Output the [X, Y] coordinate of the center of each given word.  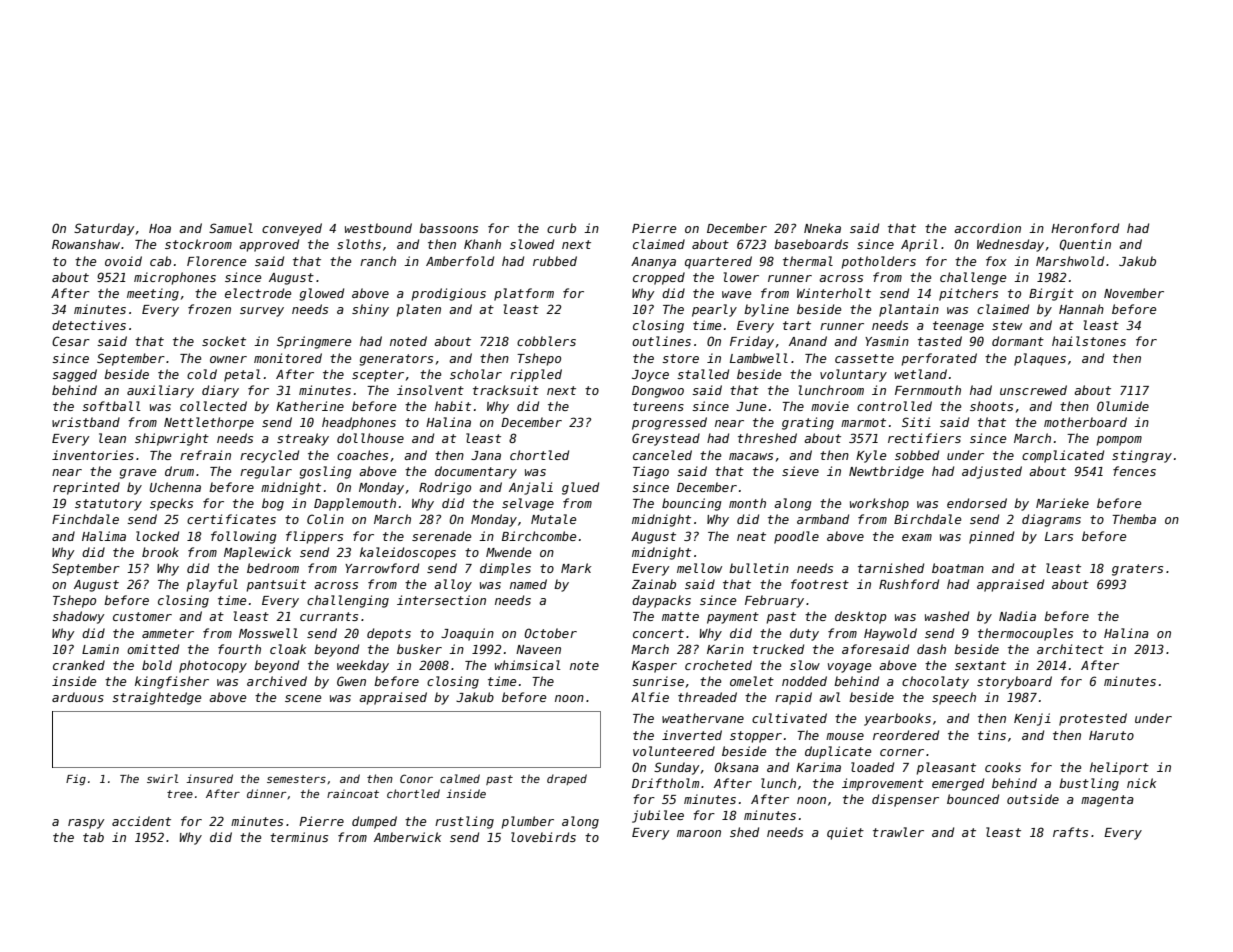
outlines [661, 341]
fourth [239, 649]
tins [992, 735]
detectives [89, 325]
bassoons [448, 228]
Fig [76, 780]
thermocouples [1025, 634]
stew [1007, 325]
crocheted [718, 665]
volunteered [674, 751]
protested [1093, 719]
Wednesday [1010, 245]
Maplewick [257, 553]
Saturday [104, 229]
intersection [441, 600]
